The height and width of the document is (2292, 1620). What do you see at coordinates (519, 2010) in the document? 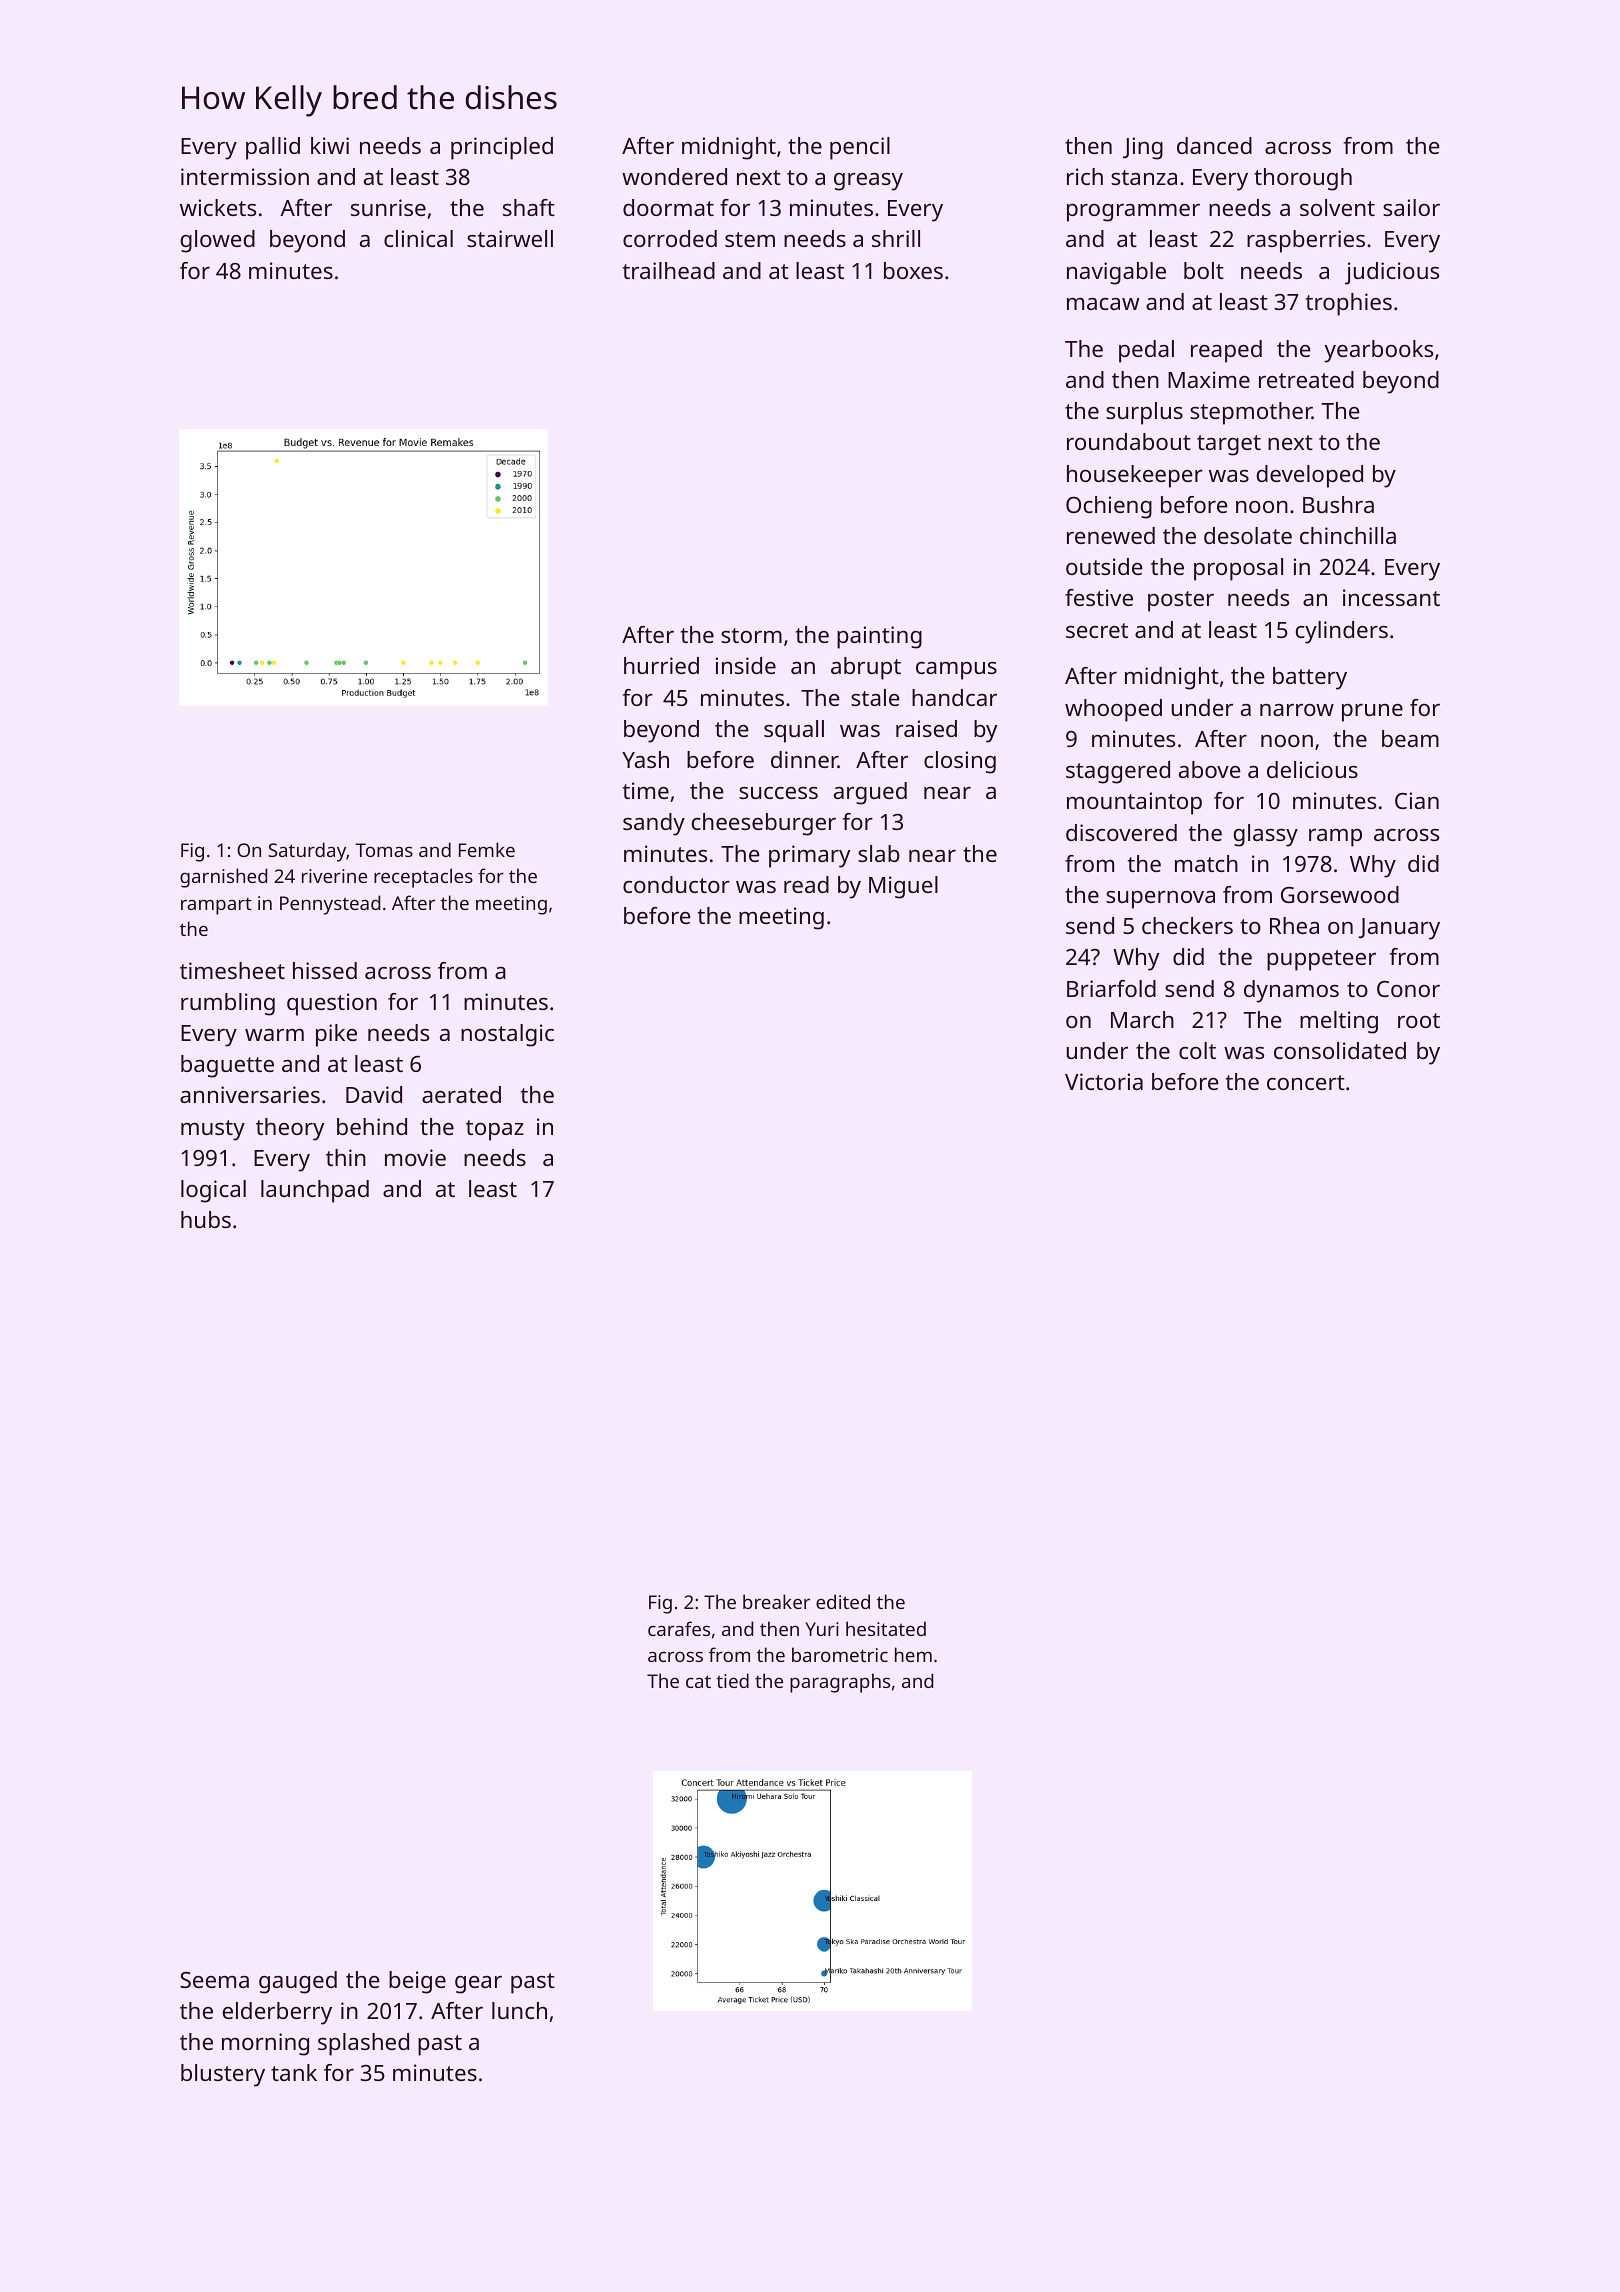
I see `lunch` at bounding box center [519, 2010].
